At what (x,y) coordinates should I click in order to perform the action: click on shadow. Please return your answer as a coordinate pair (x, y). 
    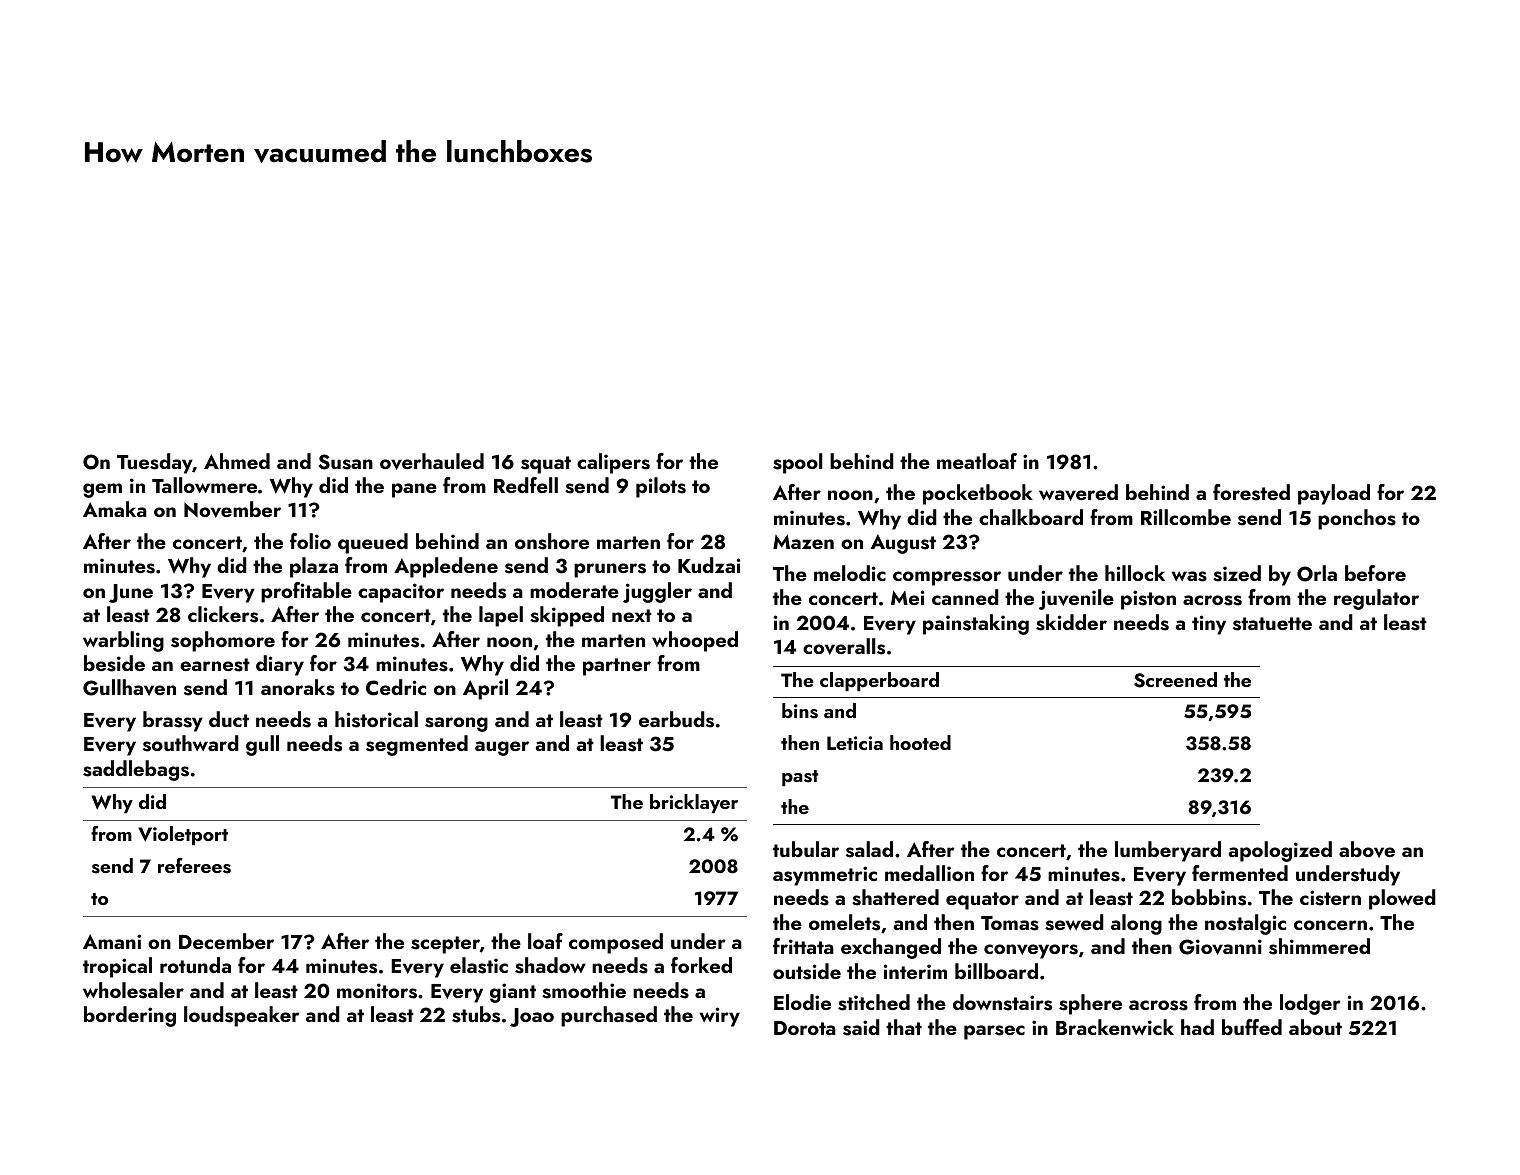
    Looking at the image, I should click on (550, 965).
